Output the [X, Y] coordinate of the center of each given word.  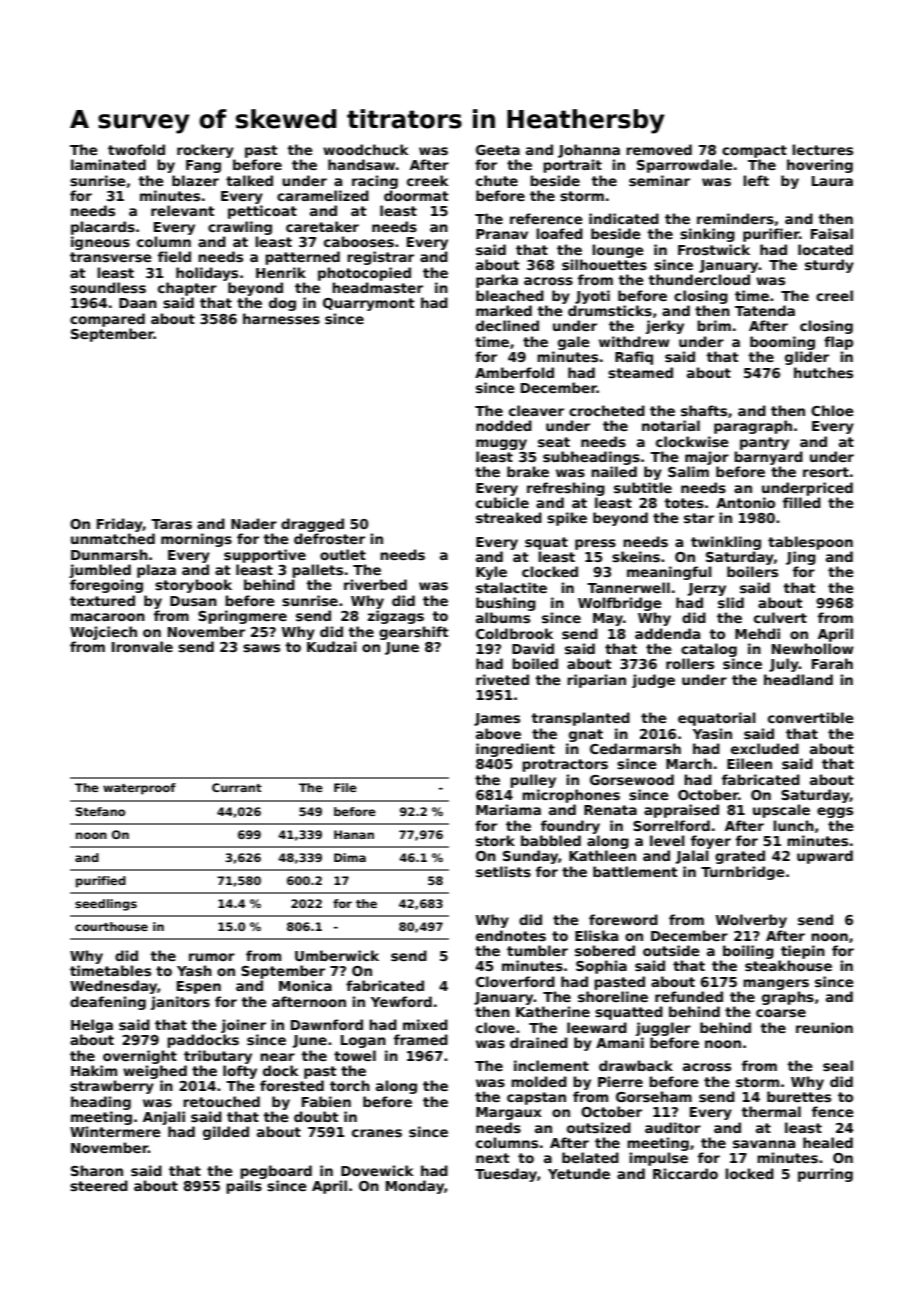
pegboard [276, 1172]
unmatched [113, 538]
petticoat [262, 212]
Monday [415, 1187]
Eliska [596, 935]
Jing [801, 558]
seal [838, 1065]
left [756, 180]
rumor [212, 957]
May [608, 619]
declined [507, 325]
